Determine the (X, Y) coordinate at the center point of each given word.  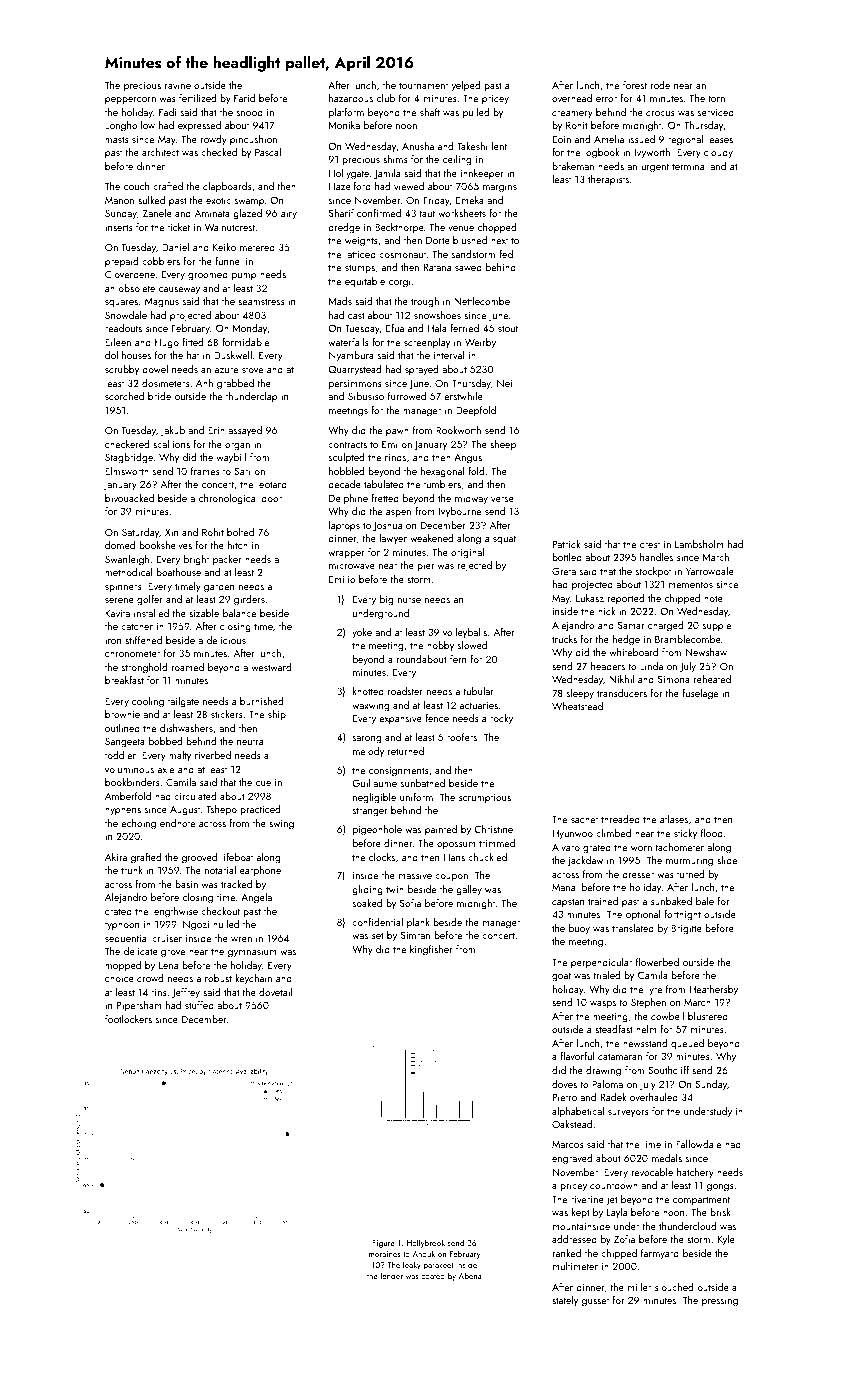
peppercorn (130, 100)
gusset (595, 1302)
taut (427, 213)
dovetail (275, 992)
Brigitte (686, 929)
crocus (660, 113)
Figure (383, 1244)
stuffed (199, 1005)
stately (565, 1301)
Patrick (566, 544)
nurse (409, 600)
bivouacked (129, 498)
